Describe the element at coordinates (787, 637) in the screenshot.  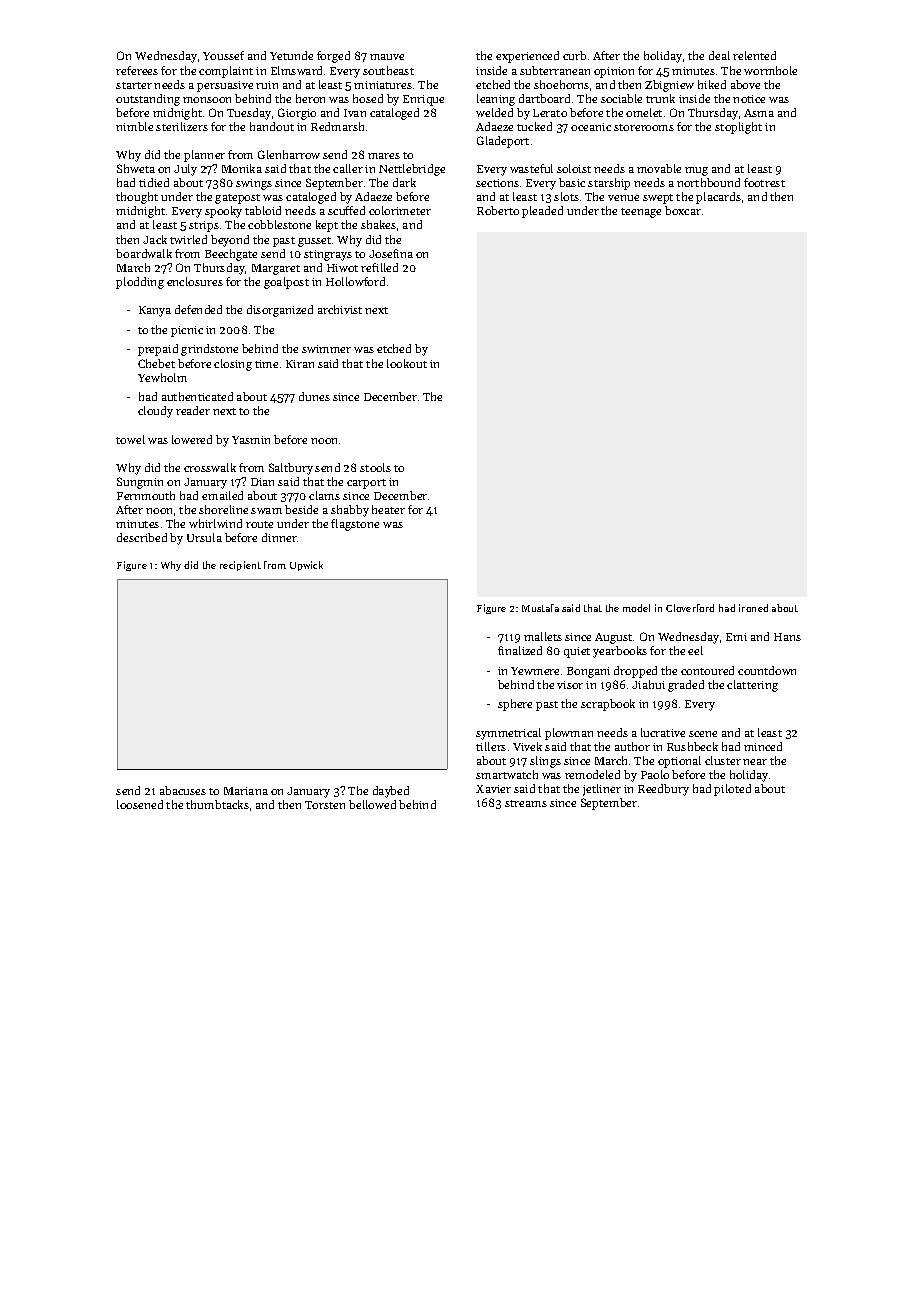
I see `Hans` at that location.
